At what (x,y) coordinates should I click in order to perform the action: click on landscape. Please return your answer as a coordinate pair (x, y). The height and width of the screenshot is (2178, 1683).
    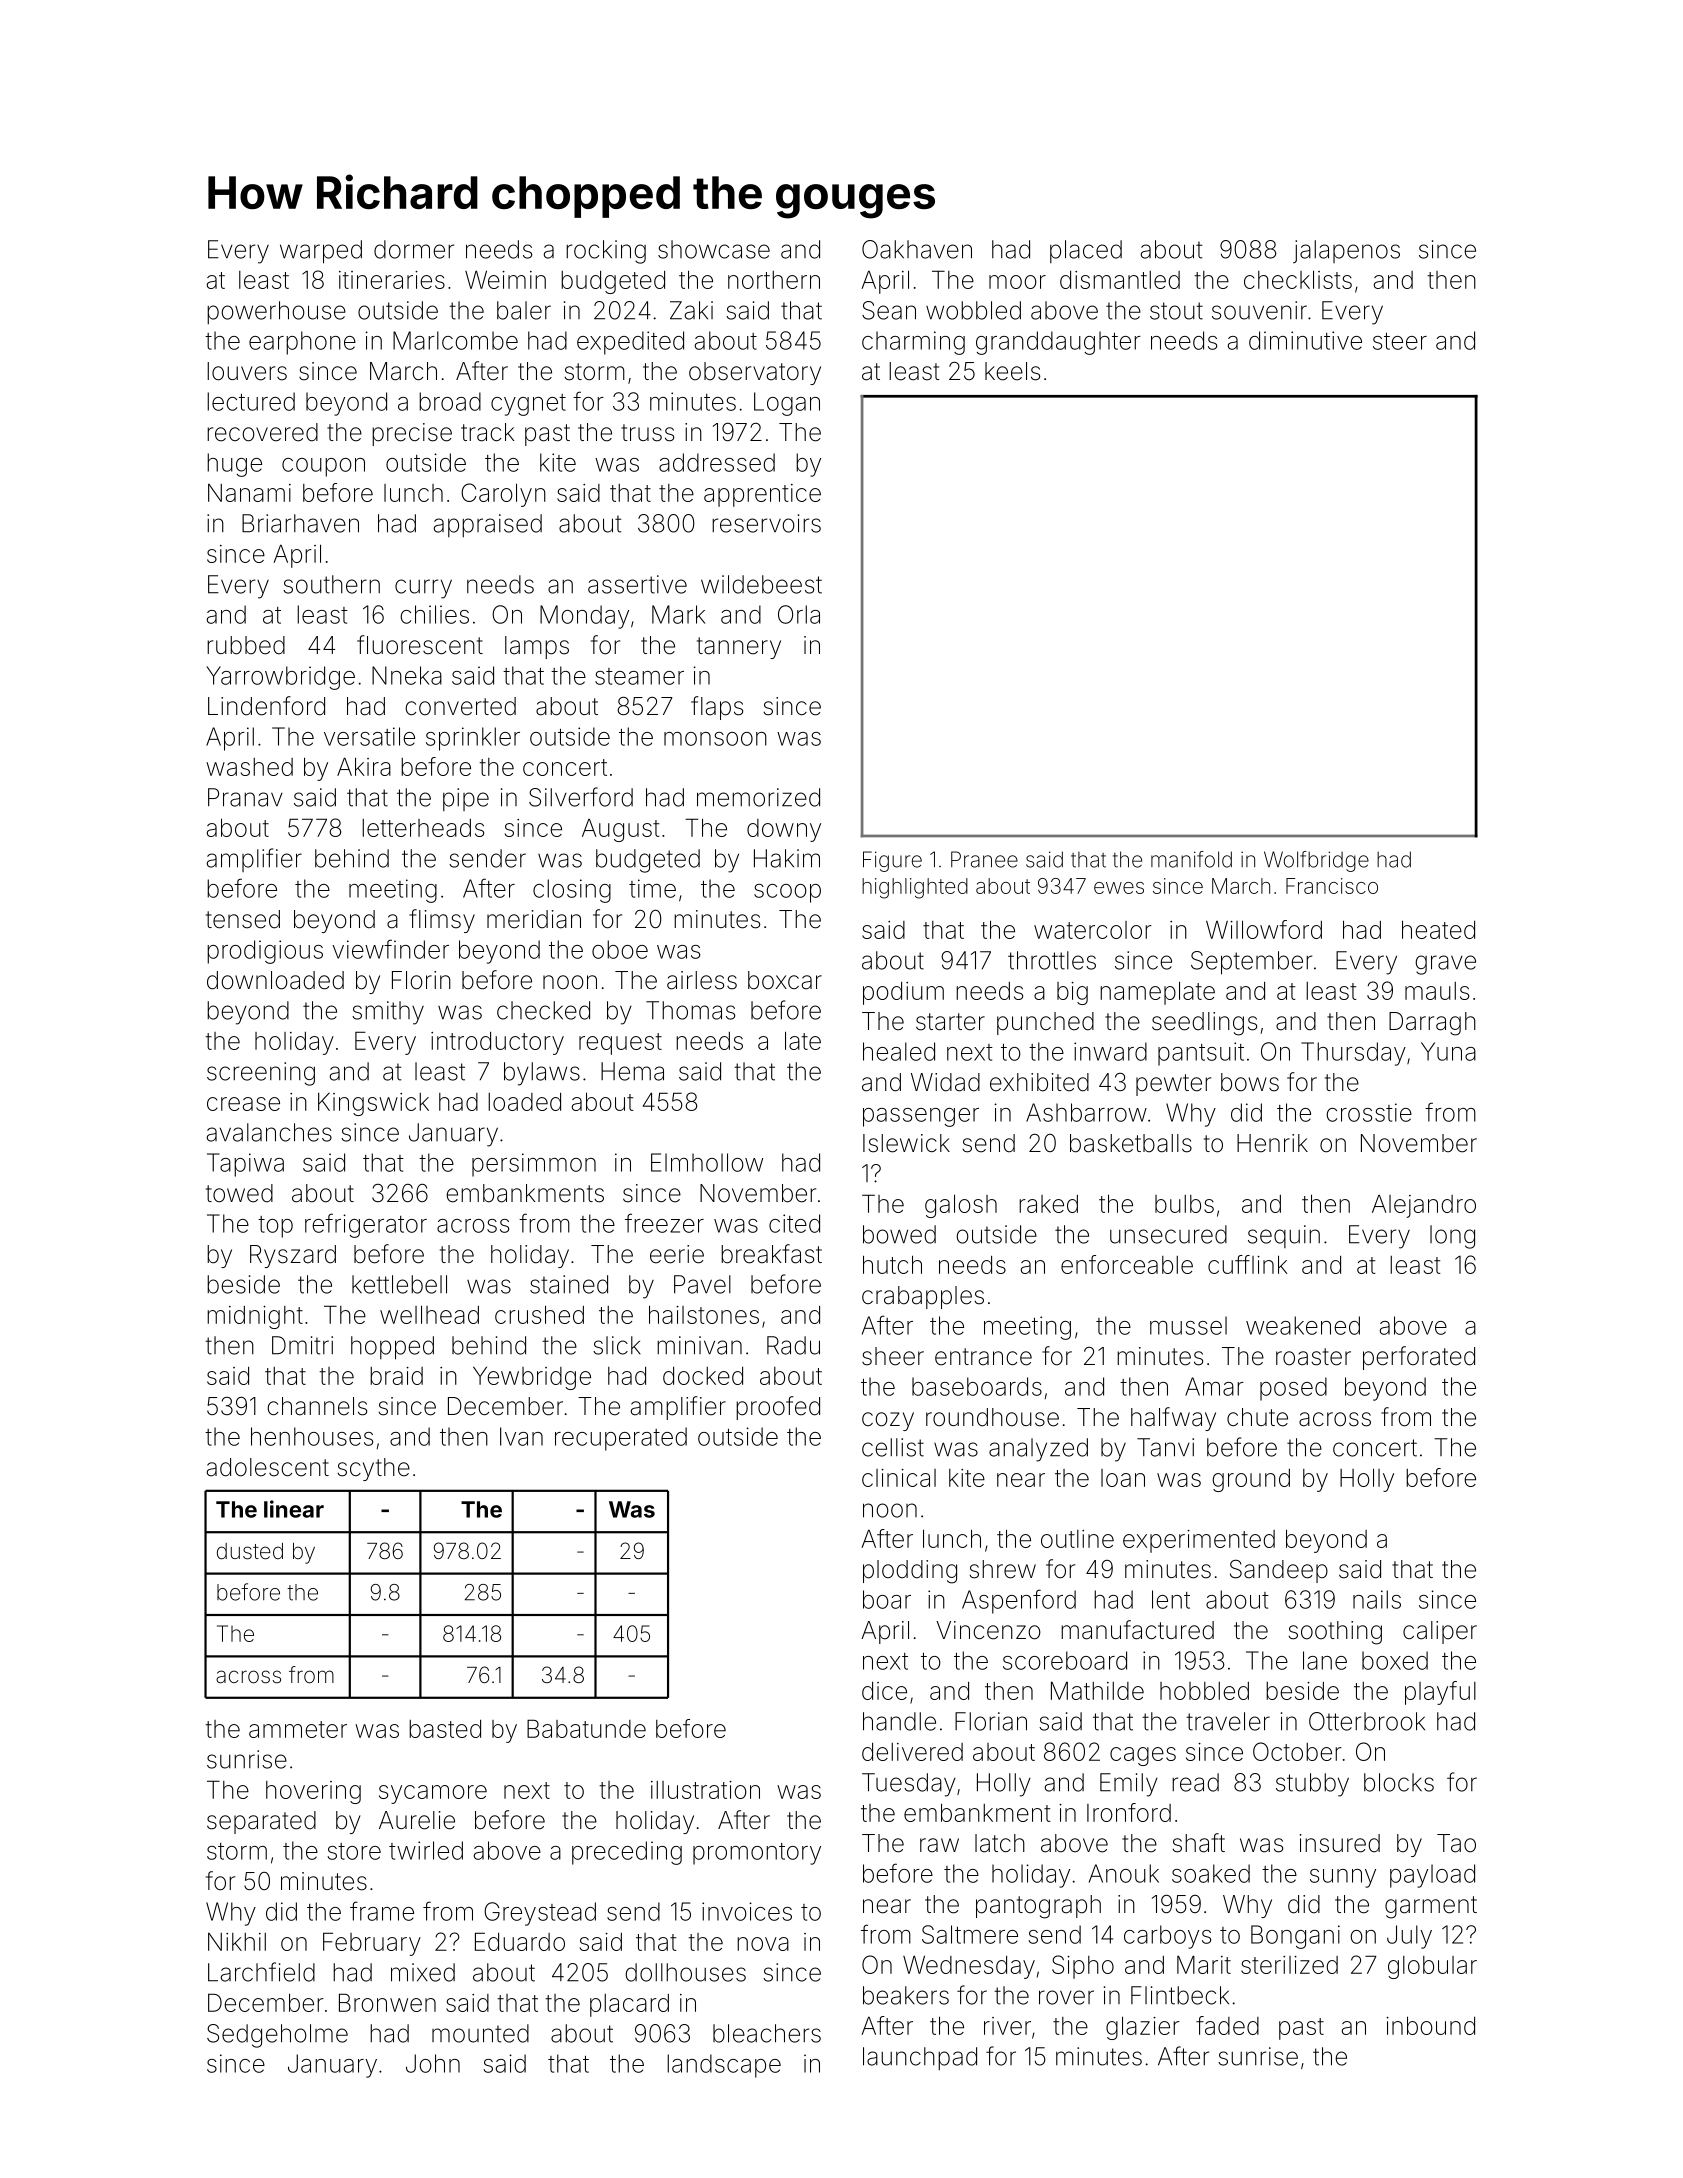
    Looking at the image, I should click on (724, 2066).
